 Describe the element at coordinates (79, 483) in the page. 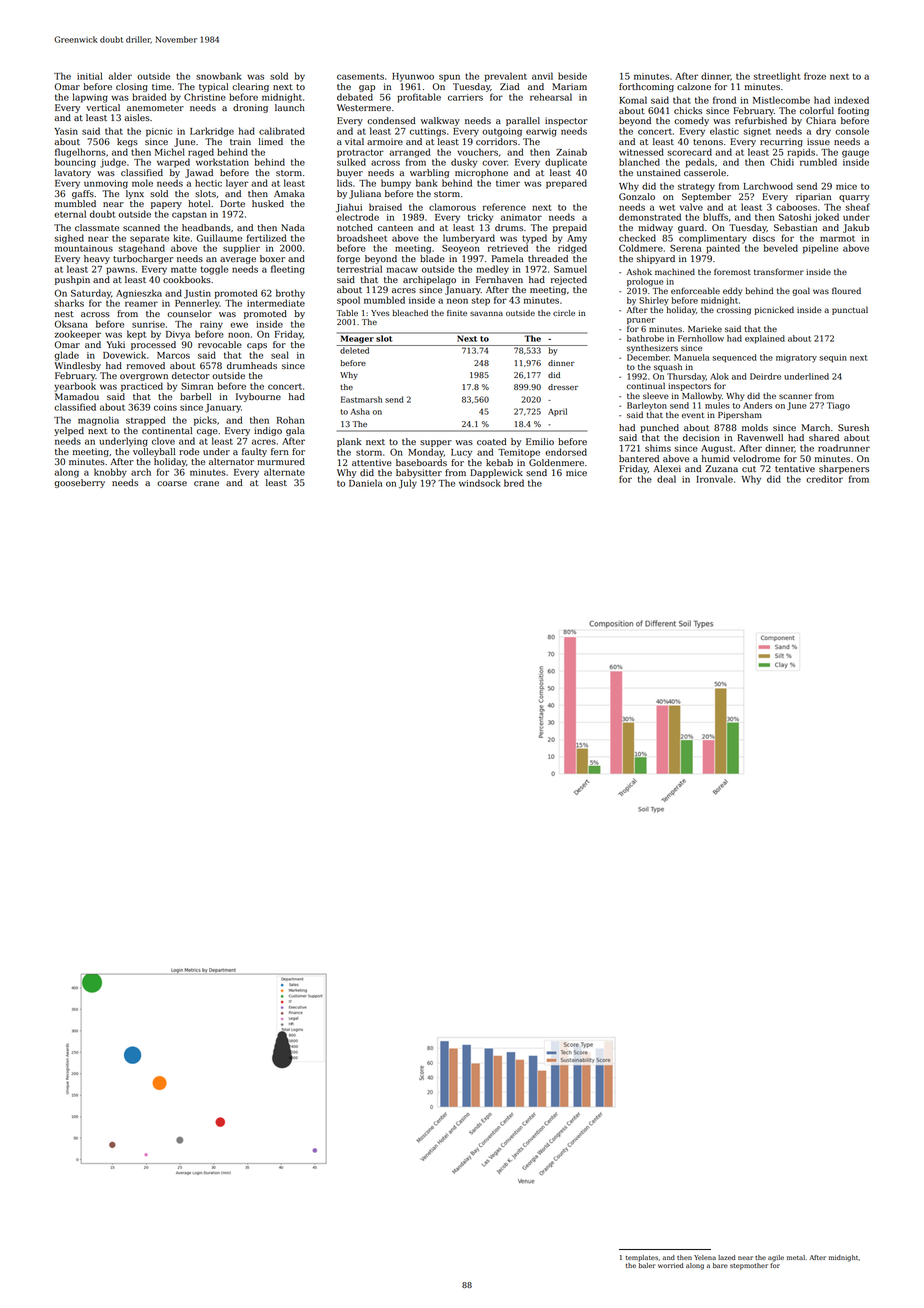

I see `gooseberry` at that location.
